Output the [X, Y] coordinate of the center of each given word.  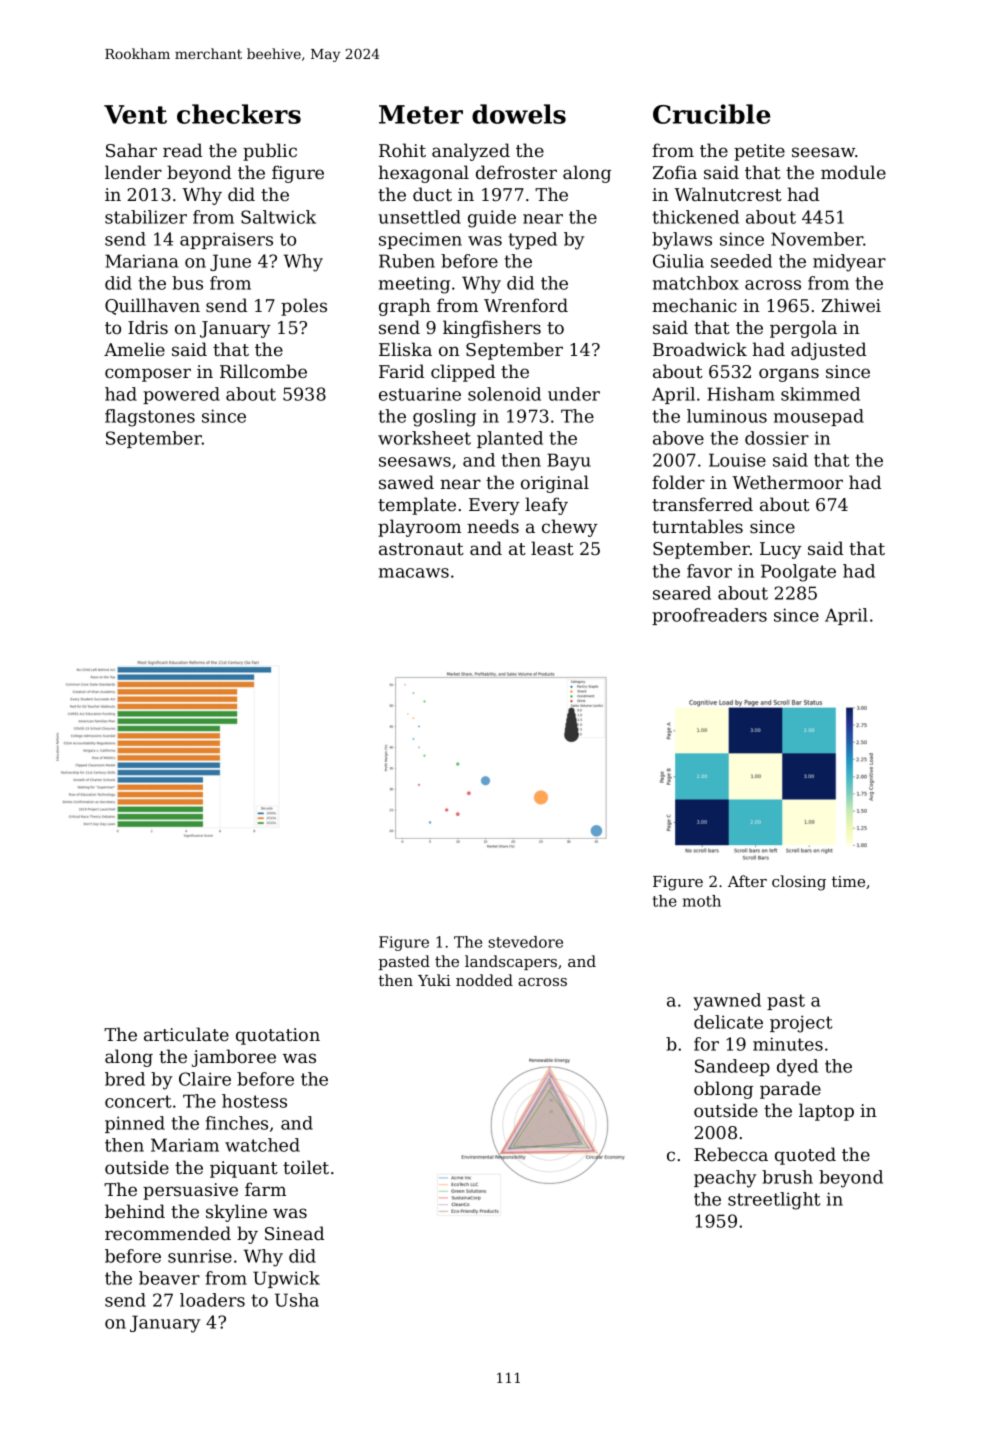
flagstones [150, 418]
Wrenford [526, 305]
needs [493, 526]
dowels [519, 114]
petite [759, 152]
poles [304, 307]
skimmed [820, 394]
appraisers [226, 240]
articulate [186, 1034]
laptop [826, 1112]
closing [799, 883]
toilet [306, 1167]
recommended [168, 1233]
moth [702, 901]
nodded [484, 980]
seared [682, 593]
